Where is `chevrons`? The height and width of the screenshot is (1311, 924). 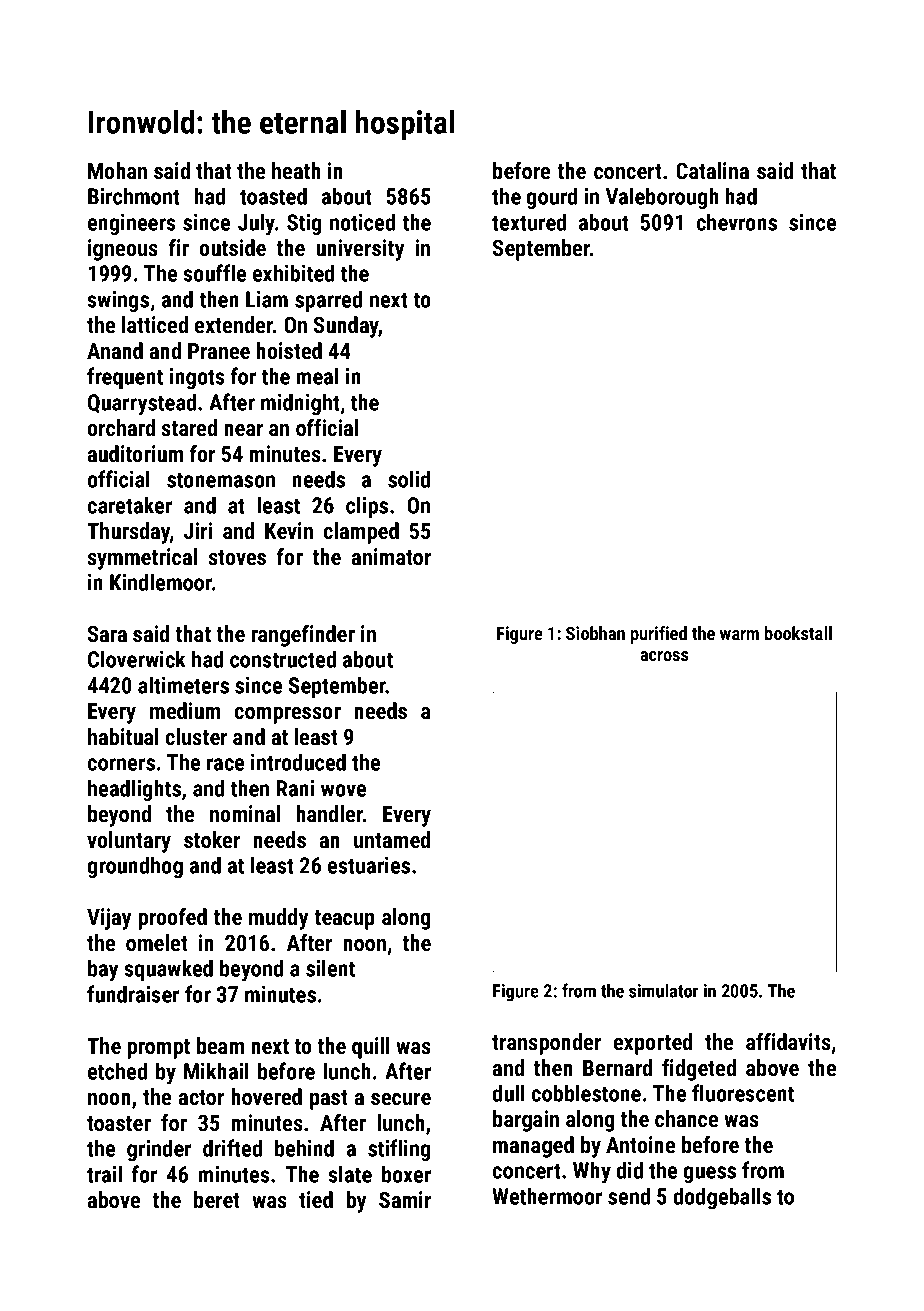 chevrons is located at coordinates (737, 222).
